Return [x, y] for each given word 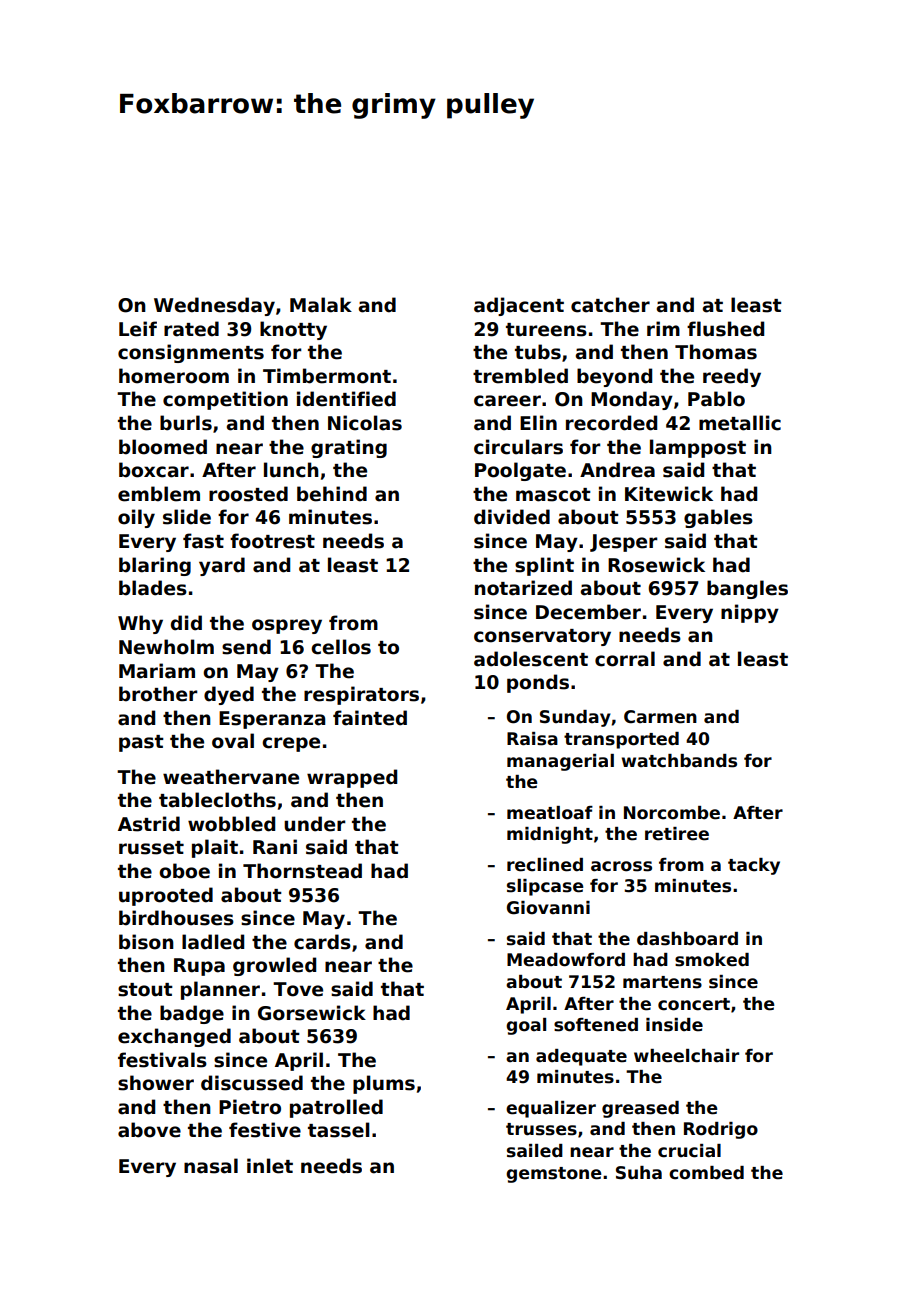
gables [718, 518]
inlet [270, 1166]
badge [192, 1014]
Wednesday [214, 306]
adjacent [519, 306]
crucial [689, 1151]
